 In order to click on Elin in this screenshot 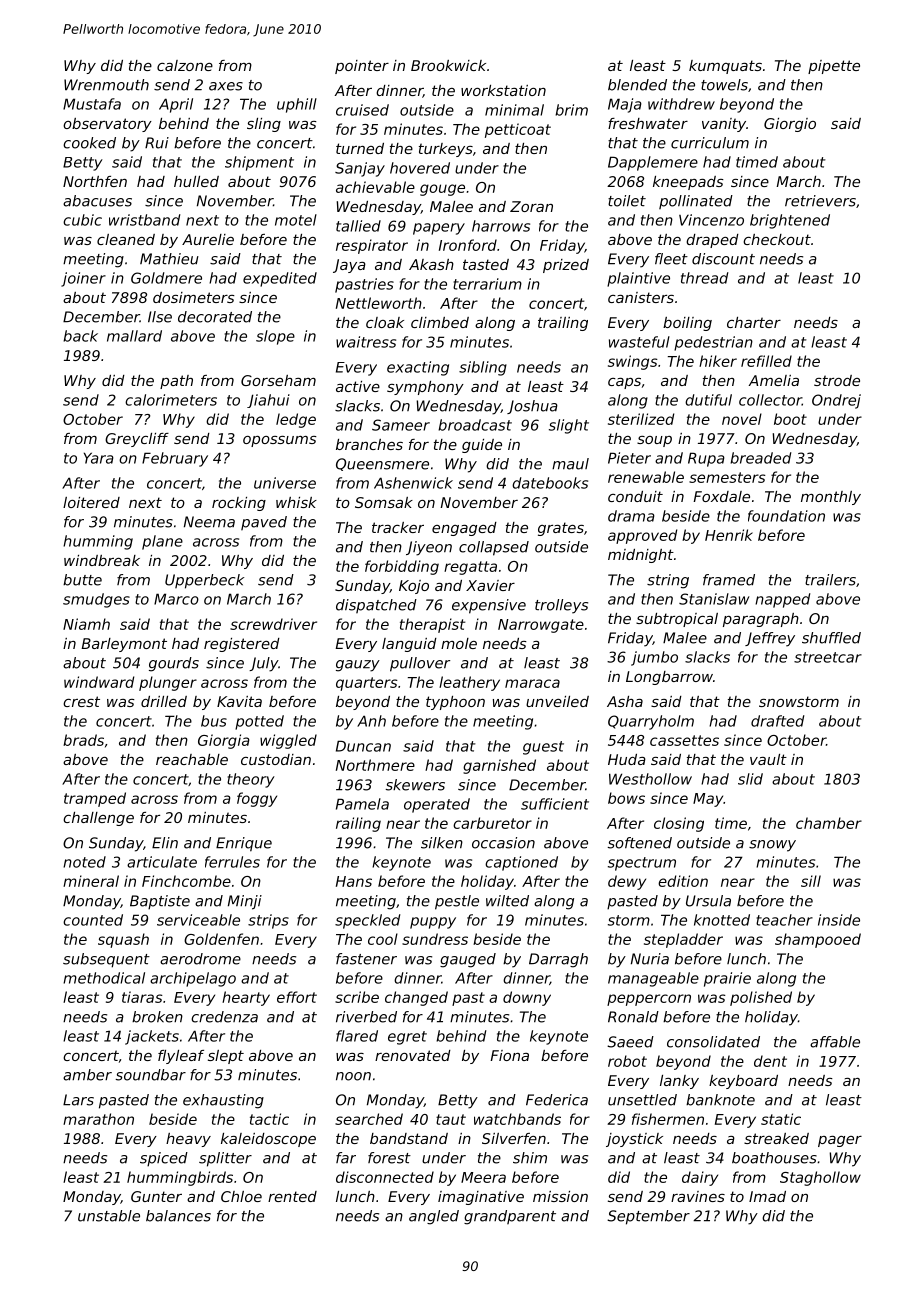, I will do `click(165, 843)`.
